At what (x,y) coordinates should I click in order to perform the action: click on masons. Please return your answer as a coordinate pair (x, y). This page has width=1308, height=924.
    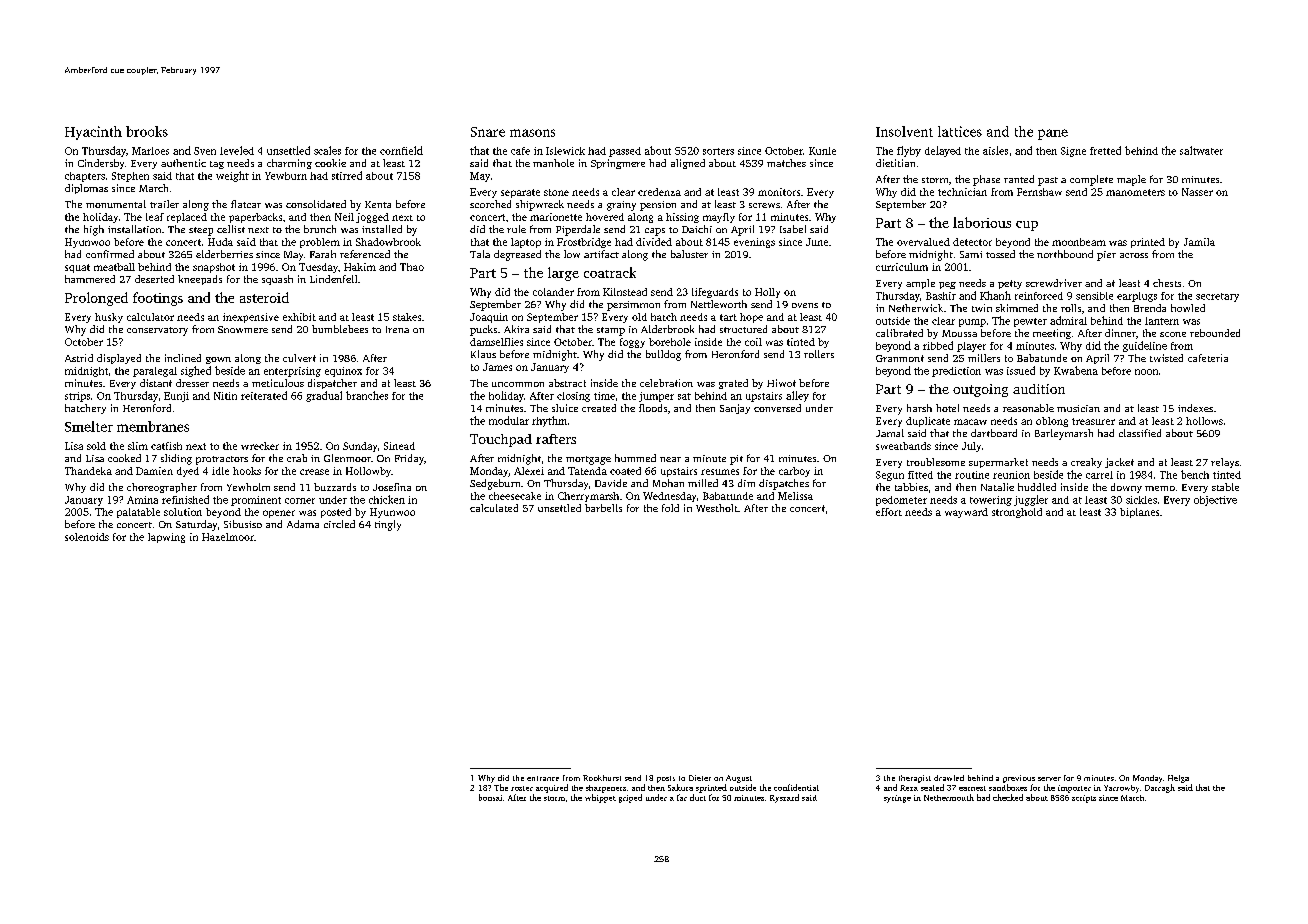
    Looking at the image, I should click on (532, 133).
